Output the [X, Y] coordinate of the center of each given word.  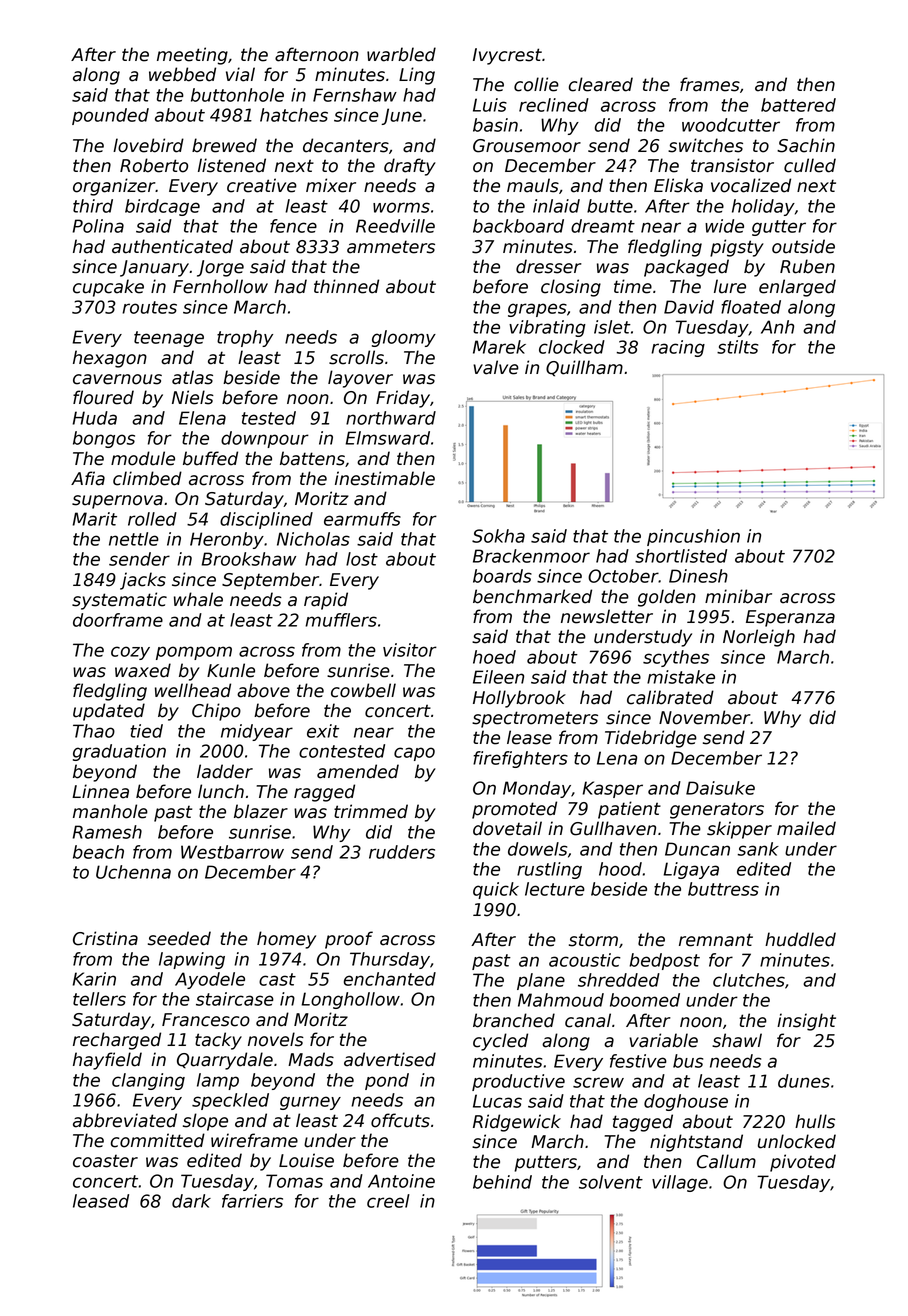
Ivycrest [507, 56]
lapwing [192, 960]
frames [710, 84]
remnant [716, 940]
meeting [192, 56]
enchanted [390, 979]
